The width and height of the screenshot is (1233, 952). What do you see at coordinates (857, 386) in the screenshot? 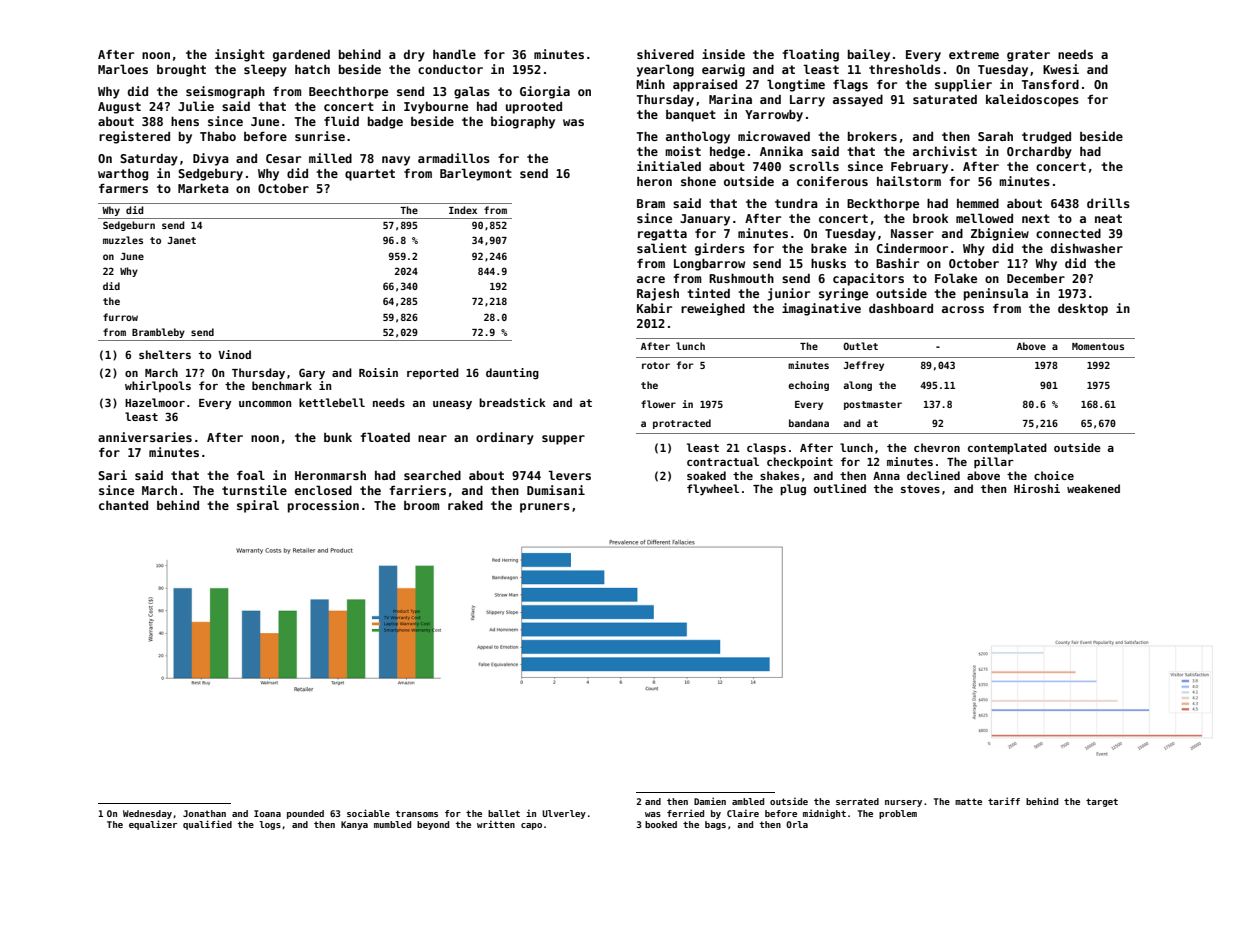
I see `along` at bounding box center [857, 386].
